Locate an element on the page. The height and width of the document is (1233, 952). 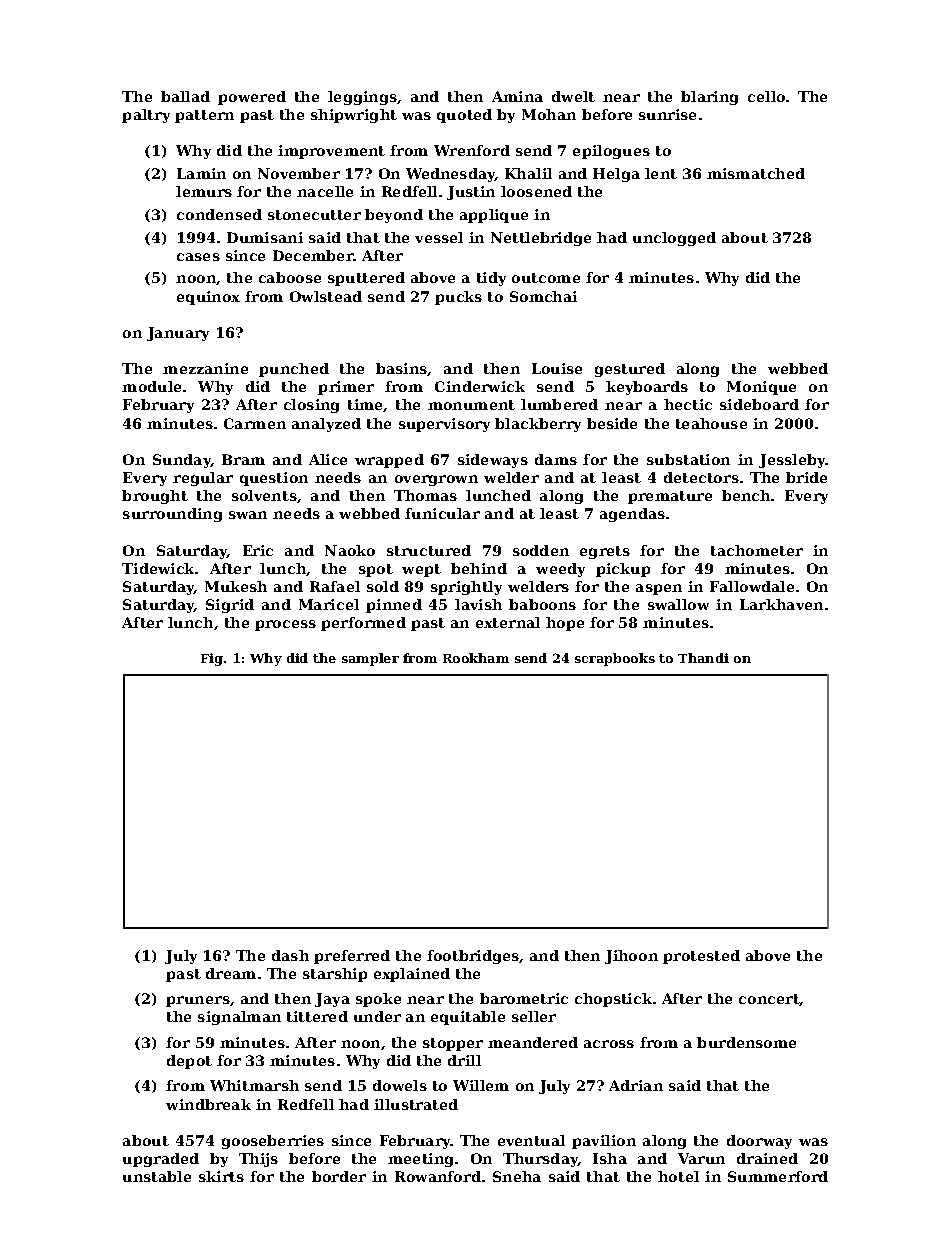
sunrise is located at coordinates (667, 114).
